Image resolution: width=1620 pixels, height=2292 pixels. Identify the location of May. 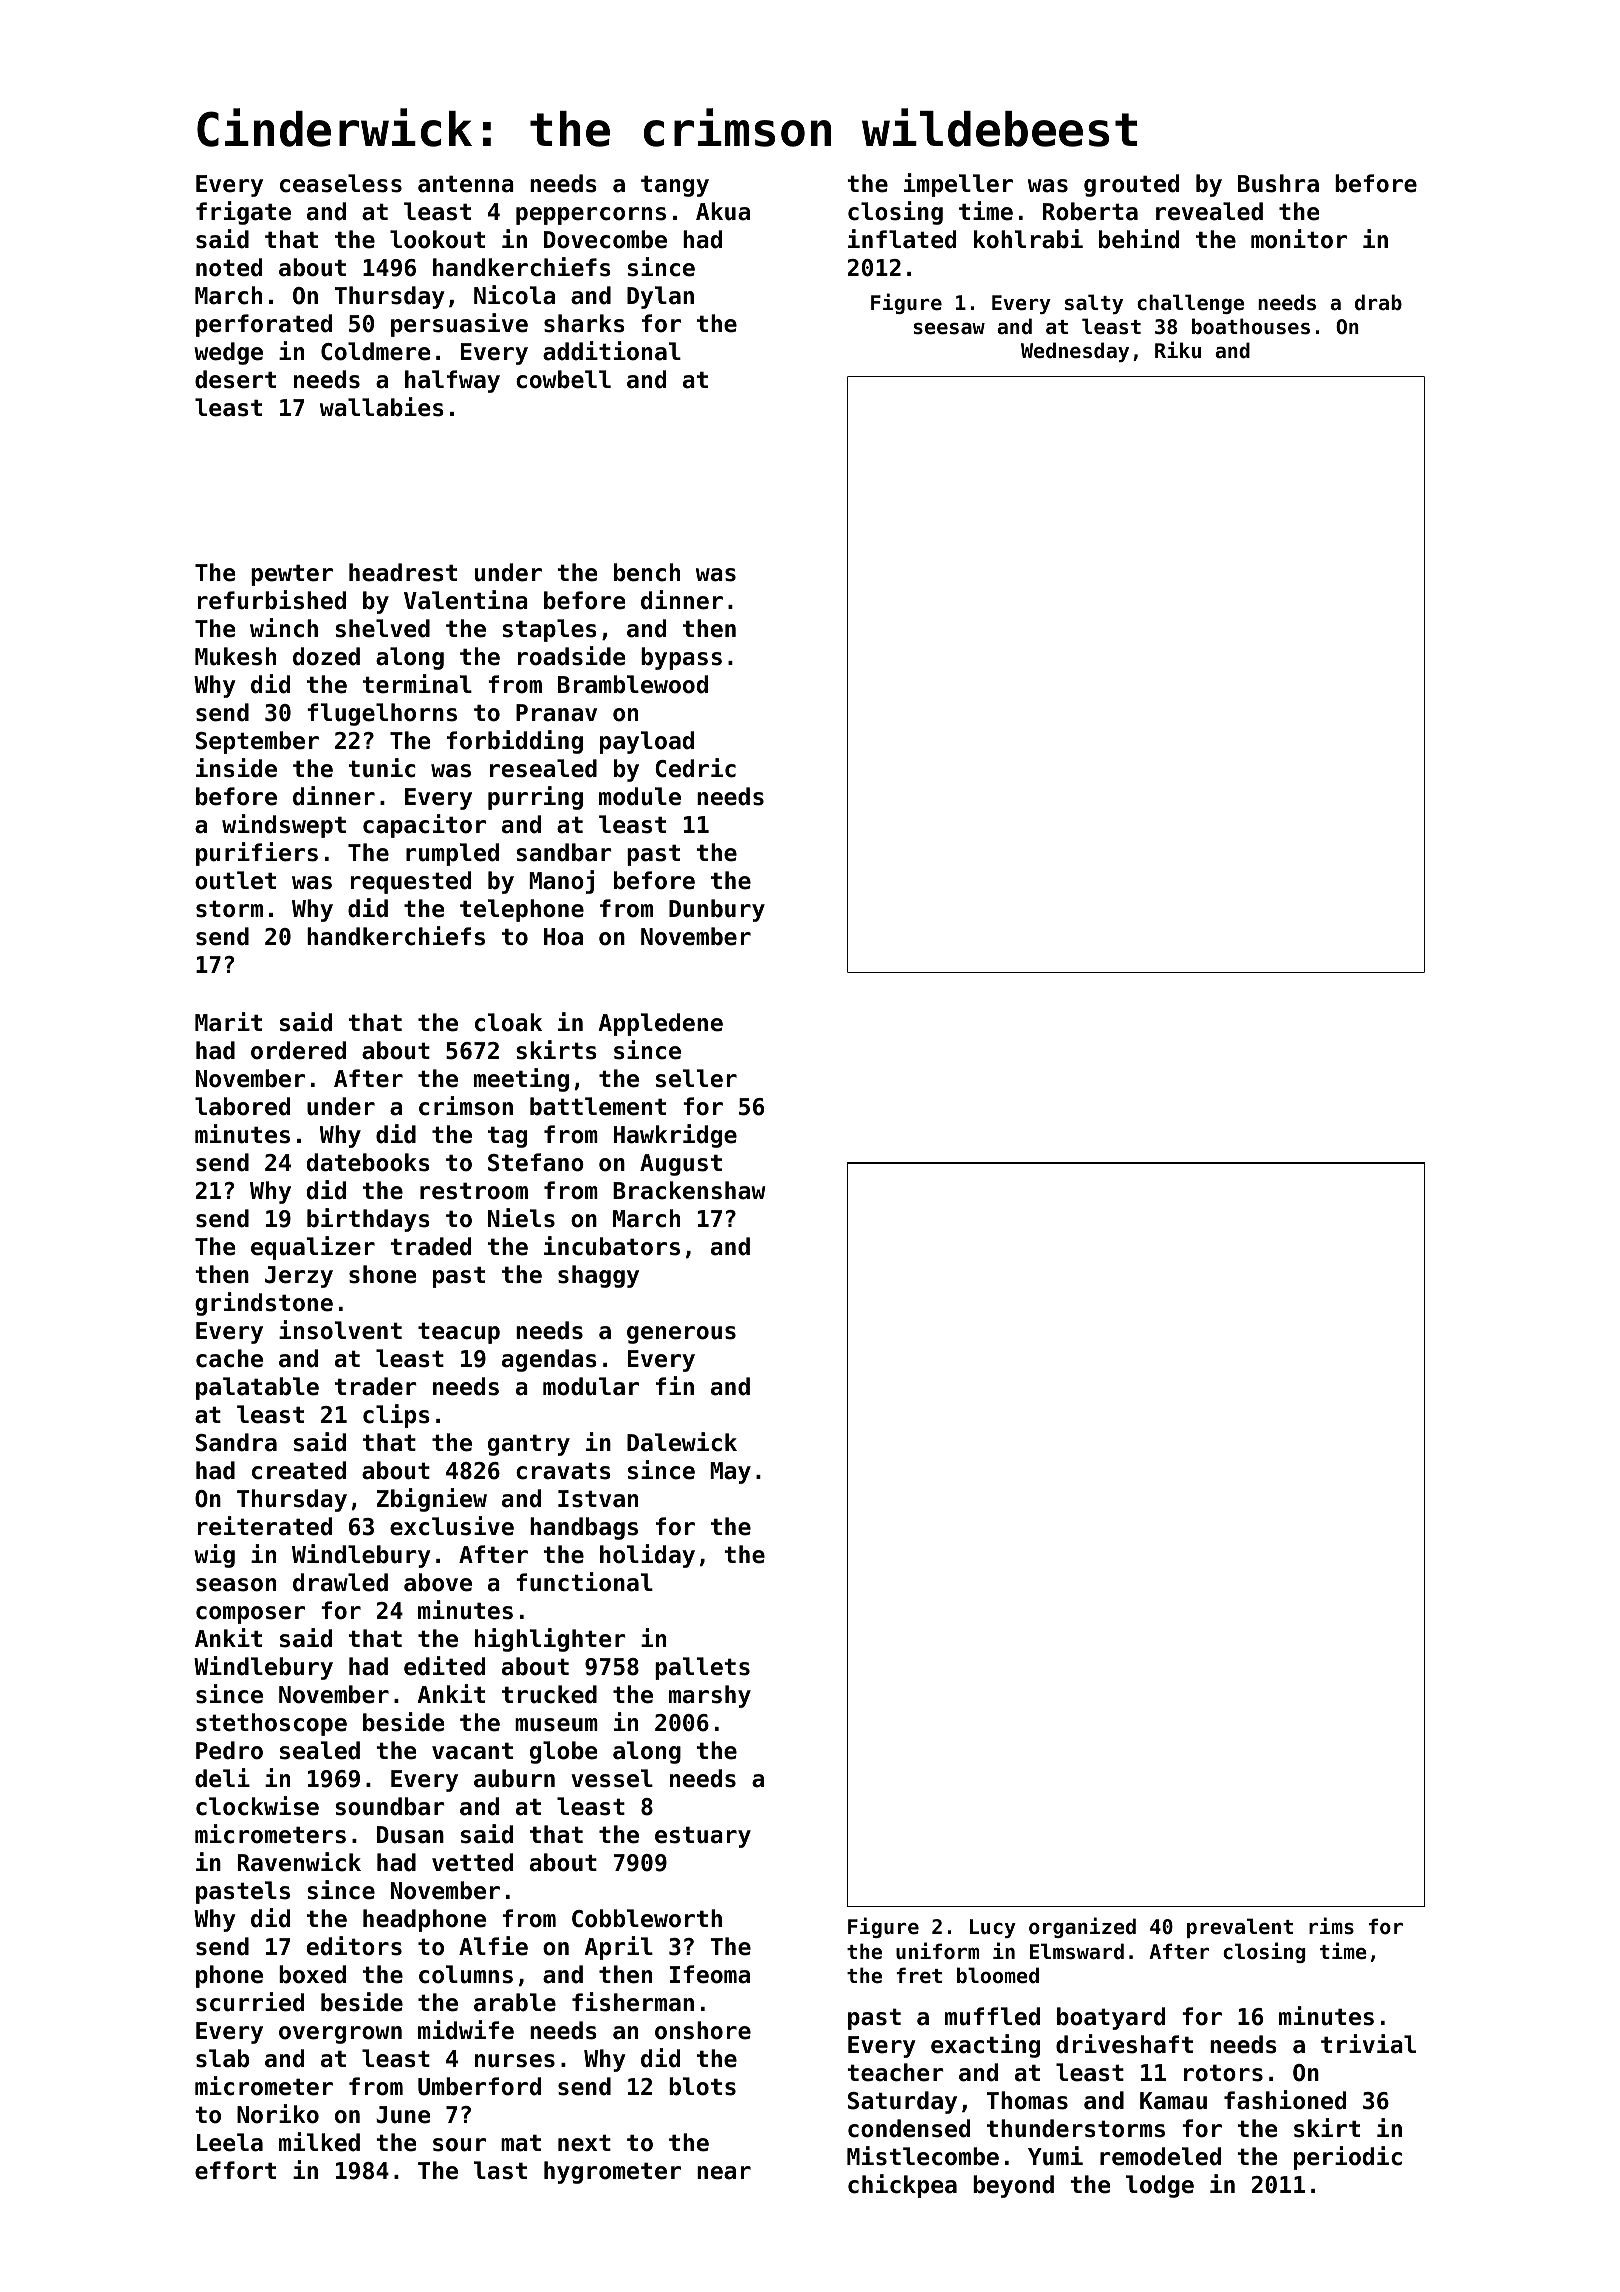
(730, 1473).
